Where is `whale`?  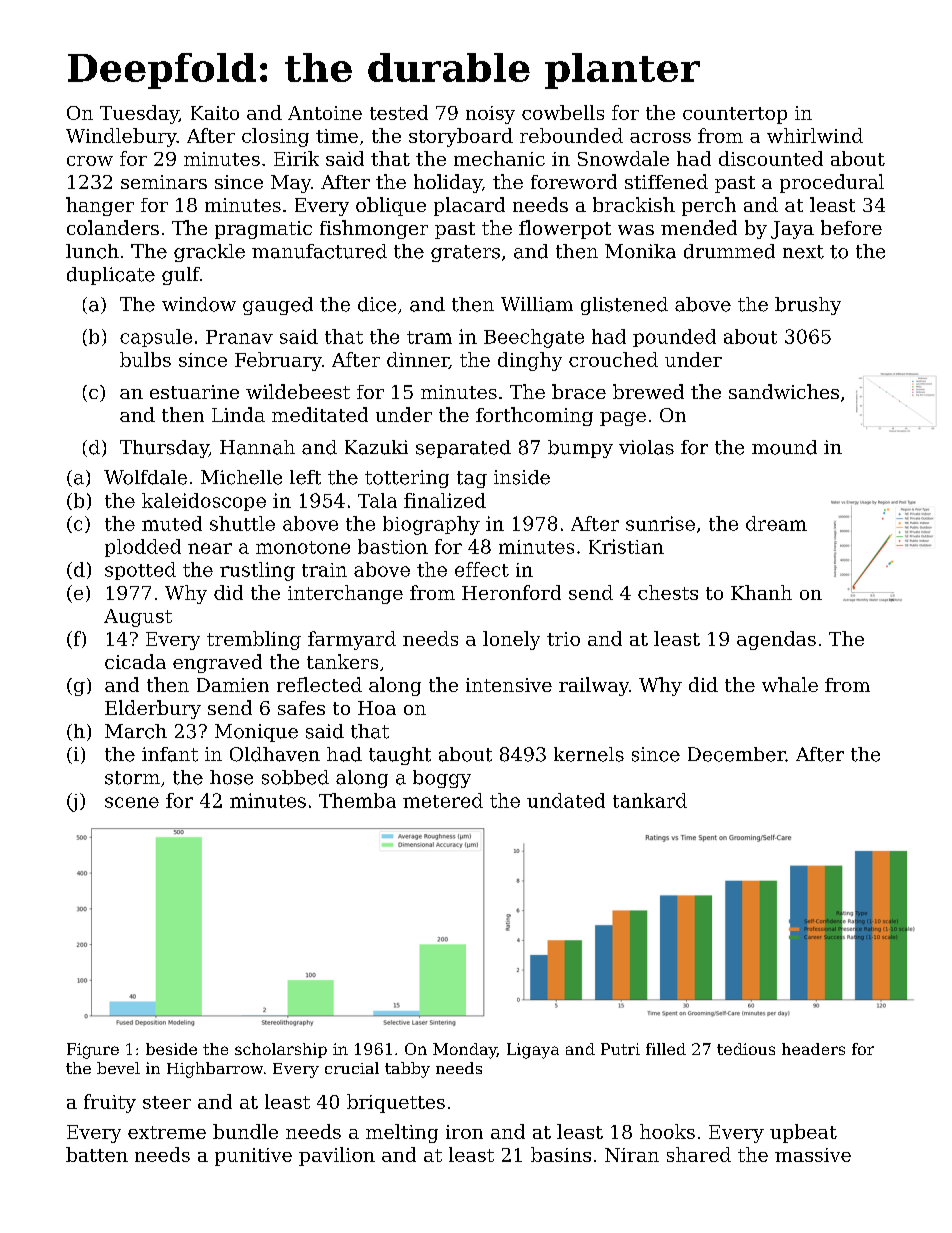 whale is located at coordinates (790, 684).
